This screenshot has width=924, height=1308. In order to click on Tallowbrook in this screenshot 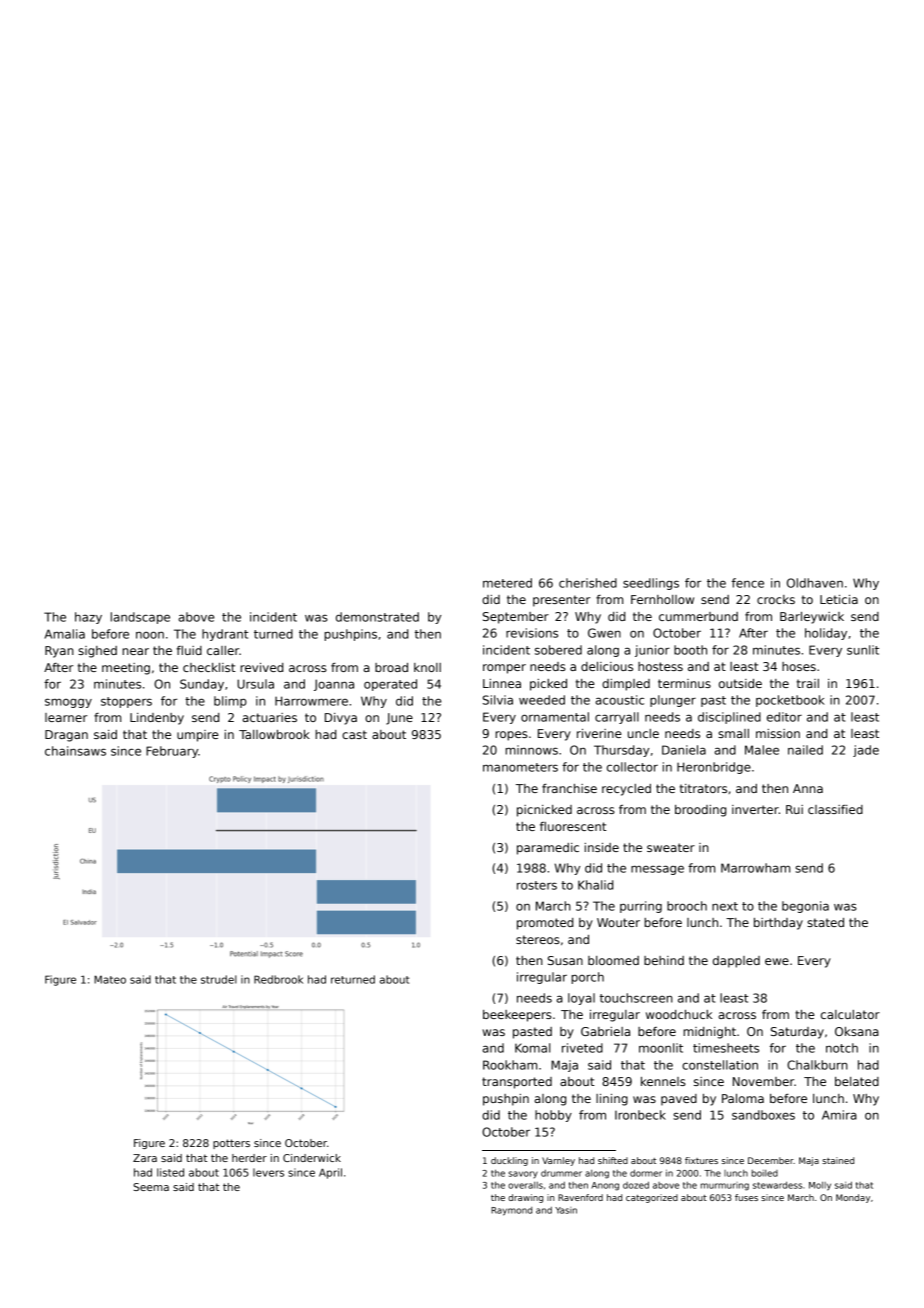, I will do `click(274, 734)`.
